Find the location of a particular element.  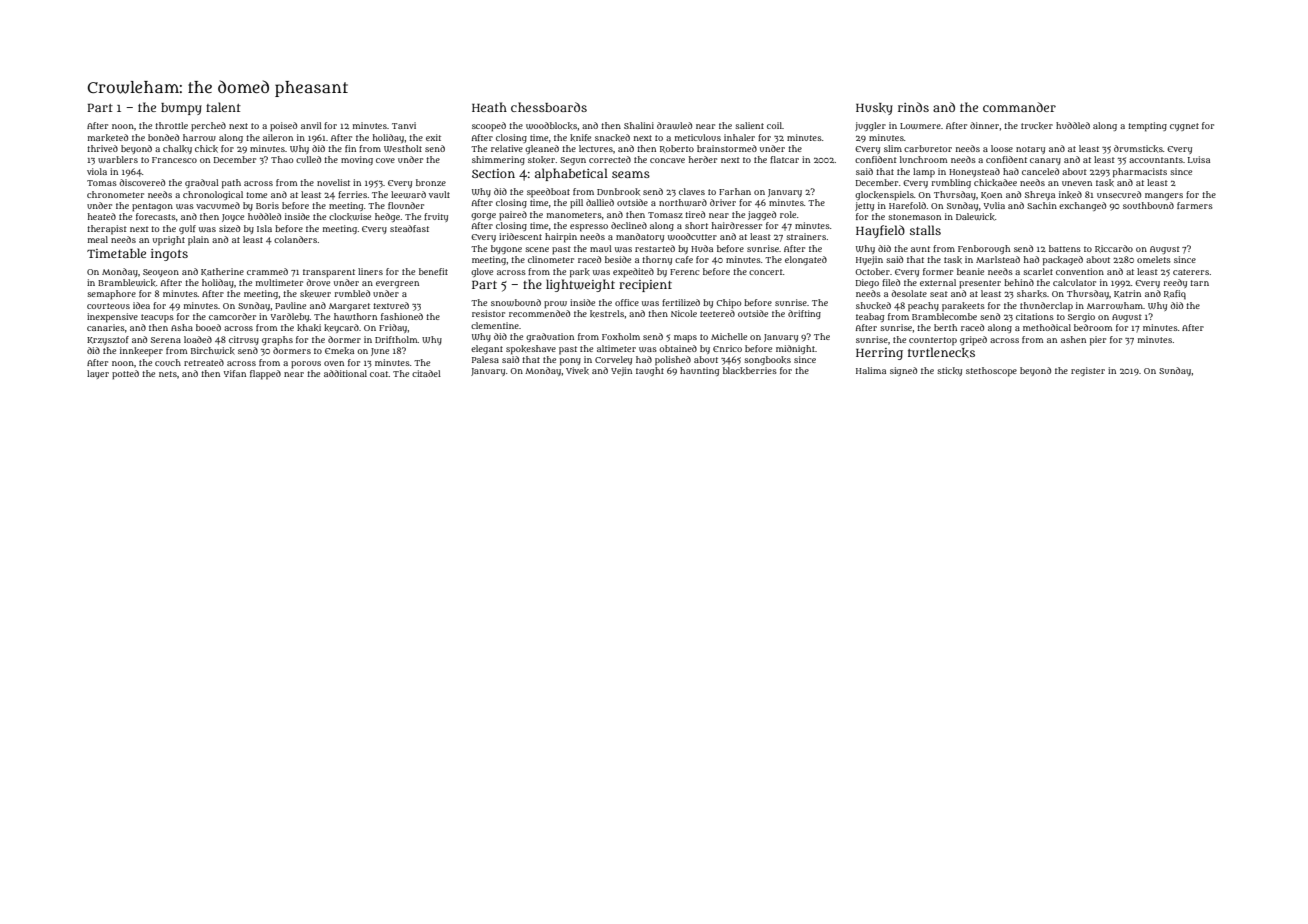

stethoscope is located at coordinates (991, 372).
